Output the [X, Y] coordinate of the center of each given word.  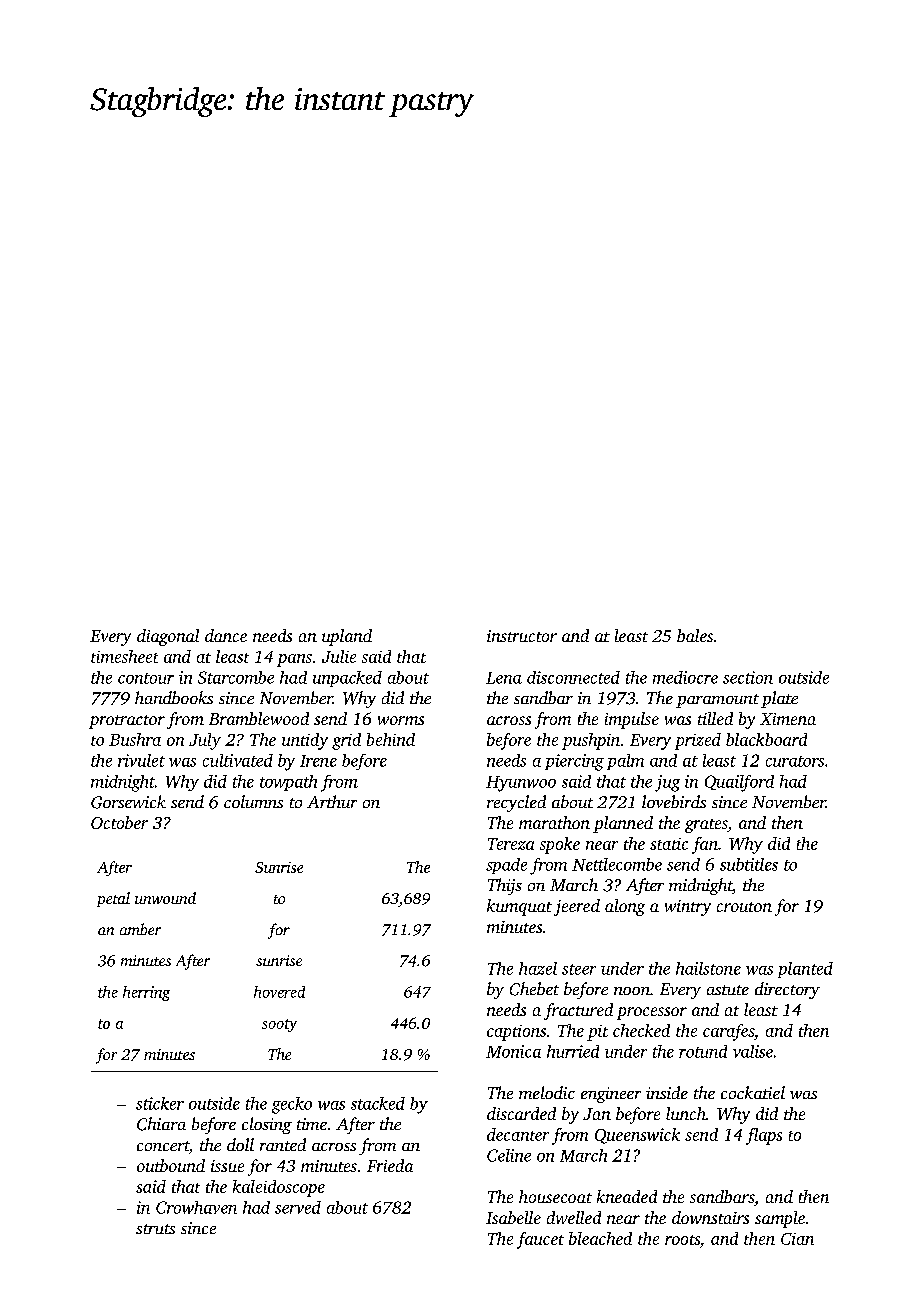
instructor [522, 636]
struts [155, 1229]
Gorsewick [128, 802]
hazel [538, 968]
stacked [378, 1103]
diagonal [168, 637]
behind [391, 739]
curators [795, 761]
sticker [160, 1103]
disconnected [573, 677]
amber [140, 929]
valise [753, 1051]
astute [728, 990]
